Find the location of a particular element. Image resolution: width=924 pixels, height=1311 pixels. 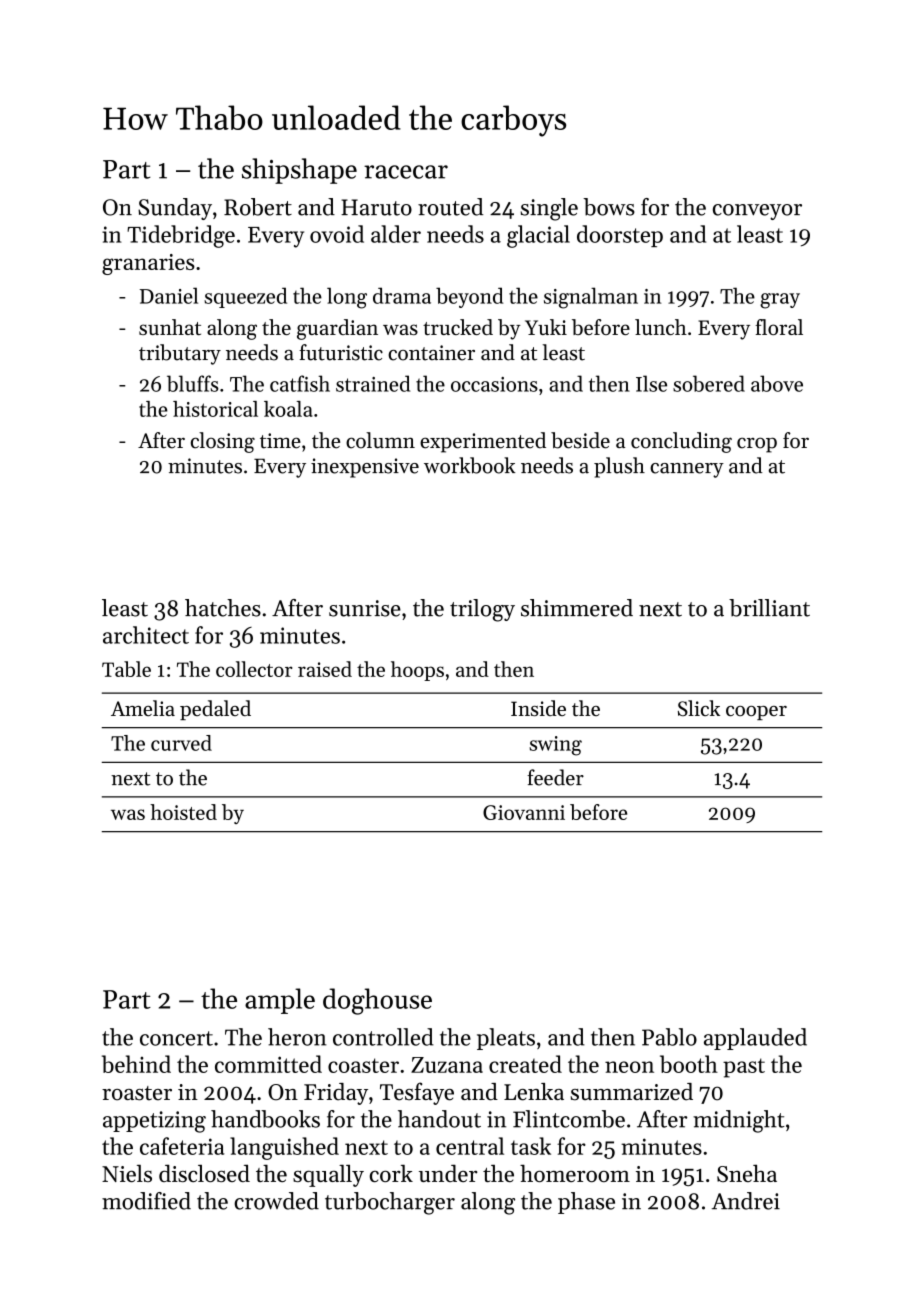

applauded is located at coordinates (755, 1039).
